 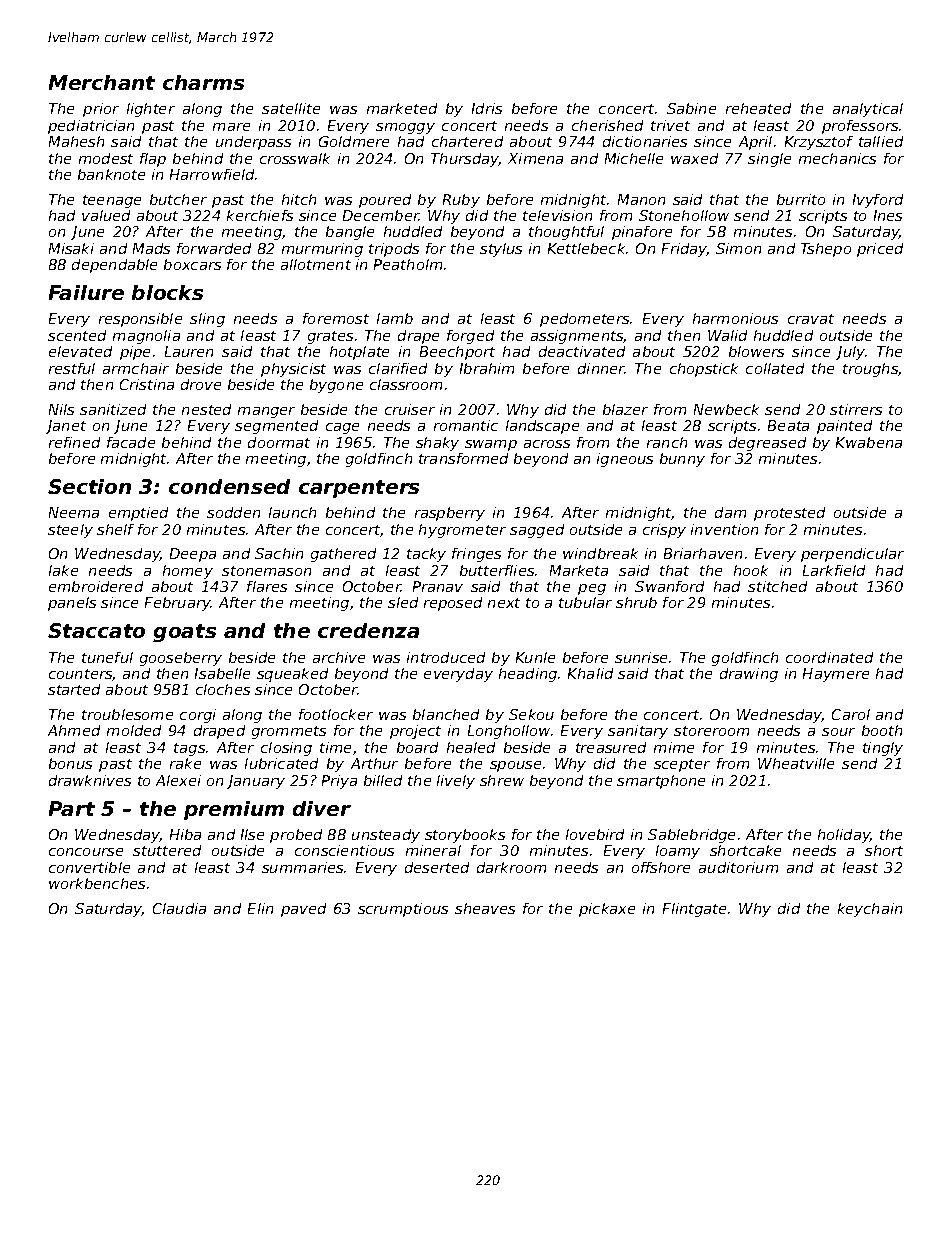 I want to click on started, so click(x=74, y=689).
